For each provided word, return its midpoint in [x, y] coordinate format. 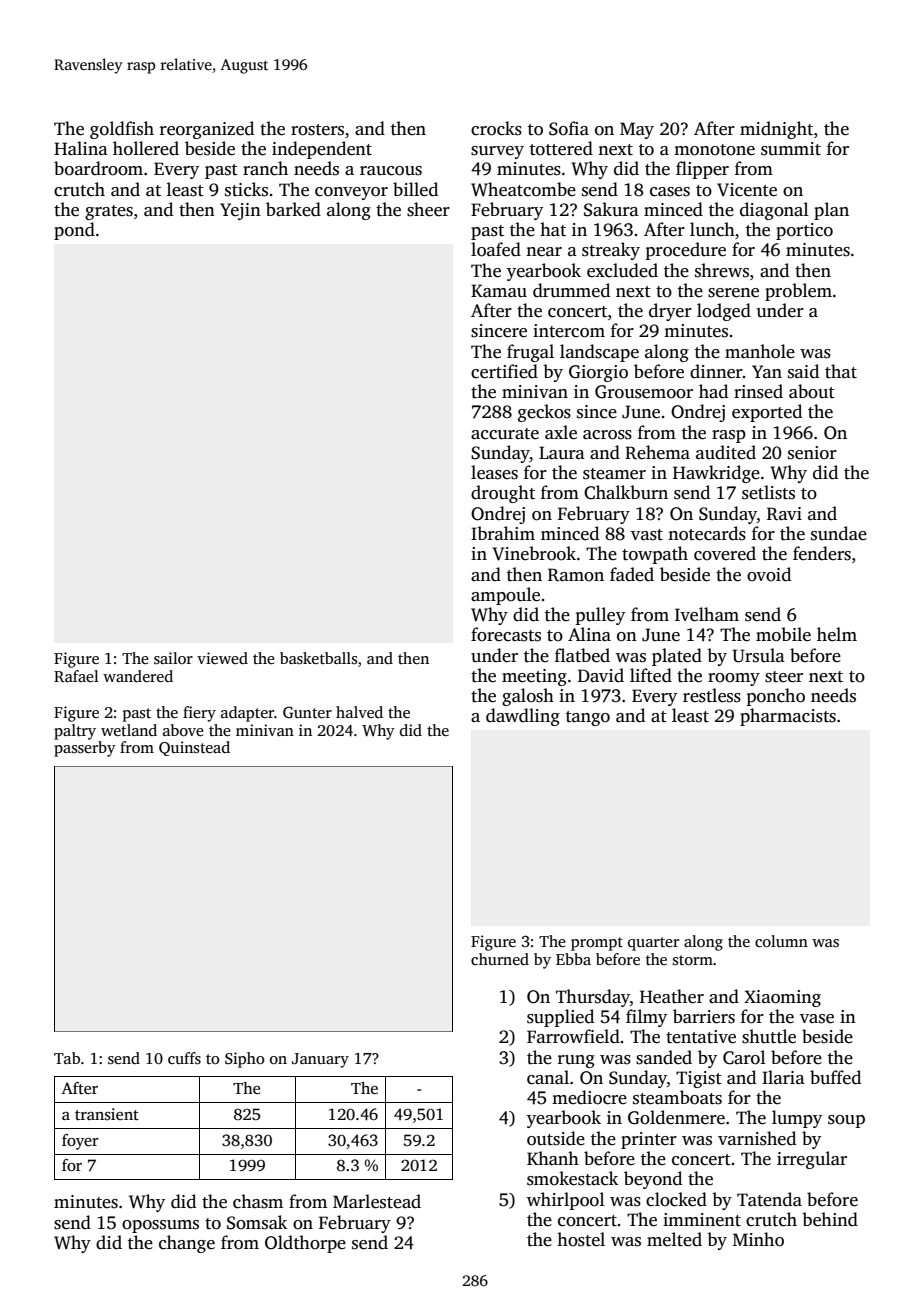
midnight [776, 130]
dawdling [523, 717]
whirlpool [566, 1201]
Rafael [76, 676]
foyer [80, 1142]
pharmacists [788, 717]
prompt [597, 944]
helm [837, 634]
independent [322, 150]
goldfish [122, 130]
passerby [85, 749]
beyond [653, 1180]
